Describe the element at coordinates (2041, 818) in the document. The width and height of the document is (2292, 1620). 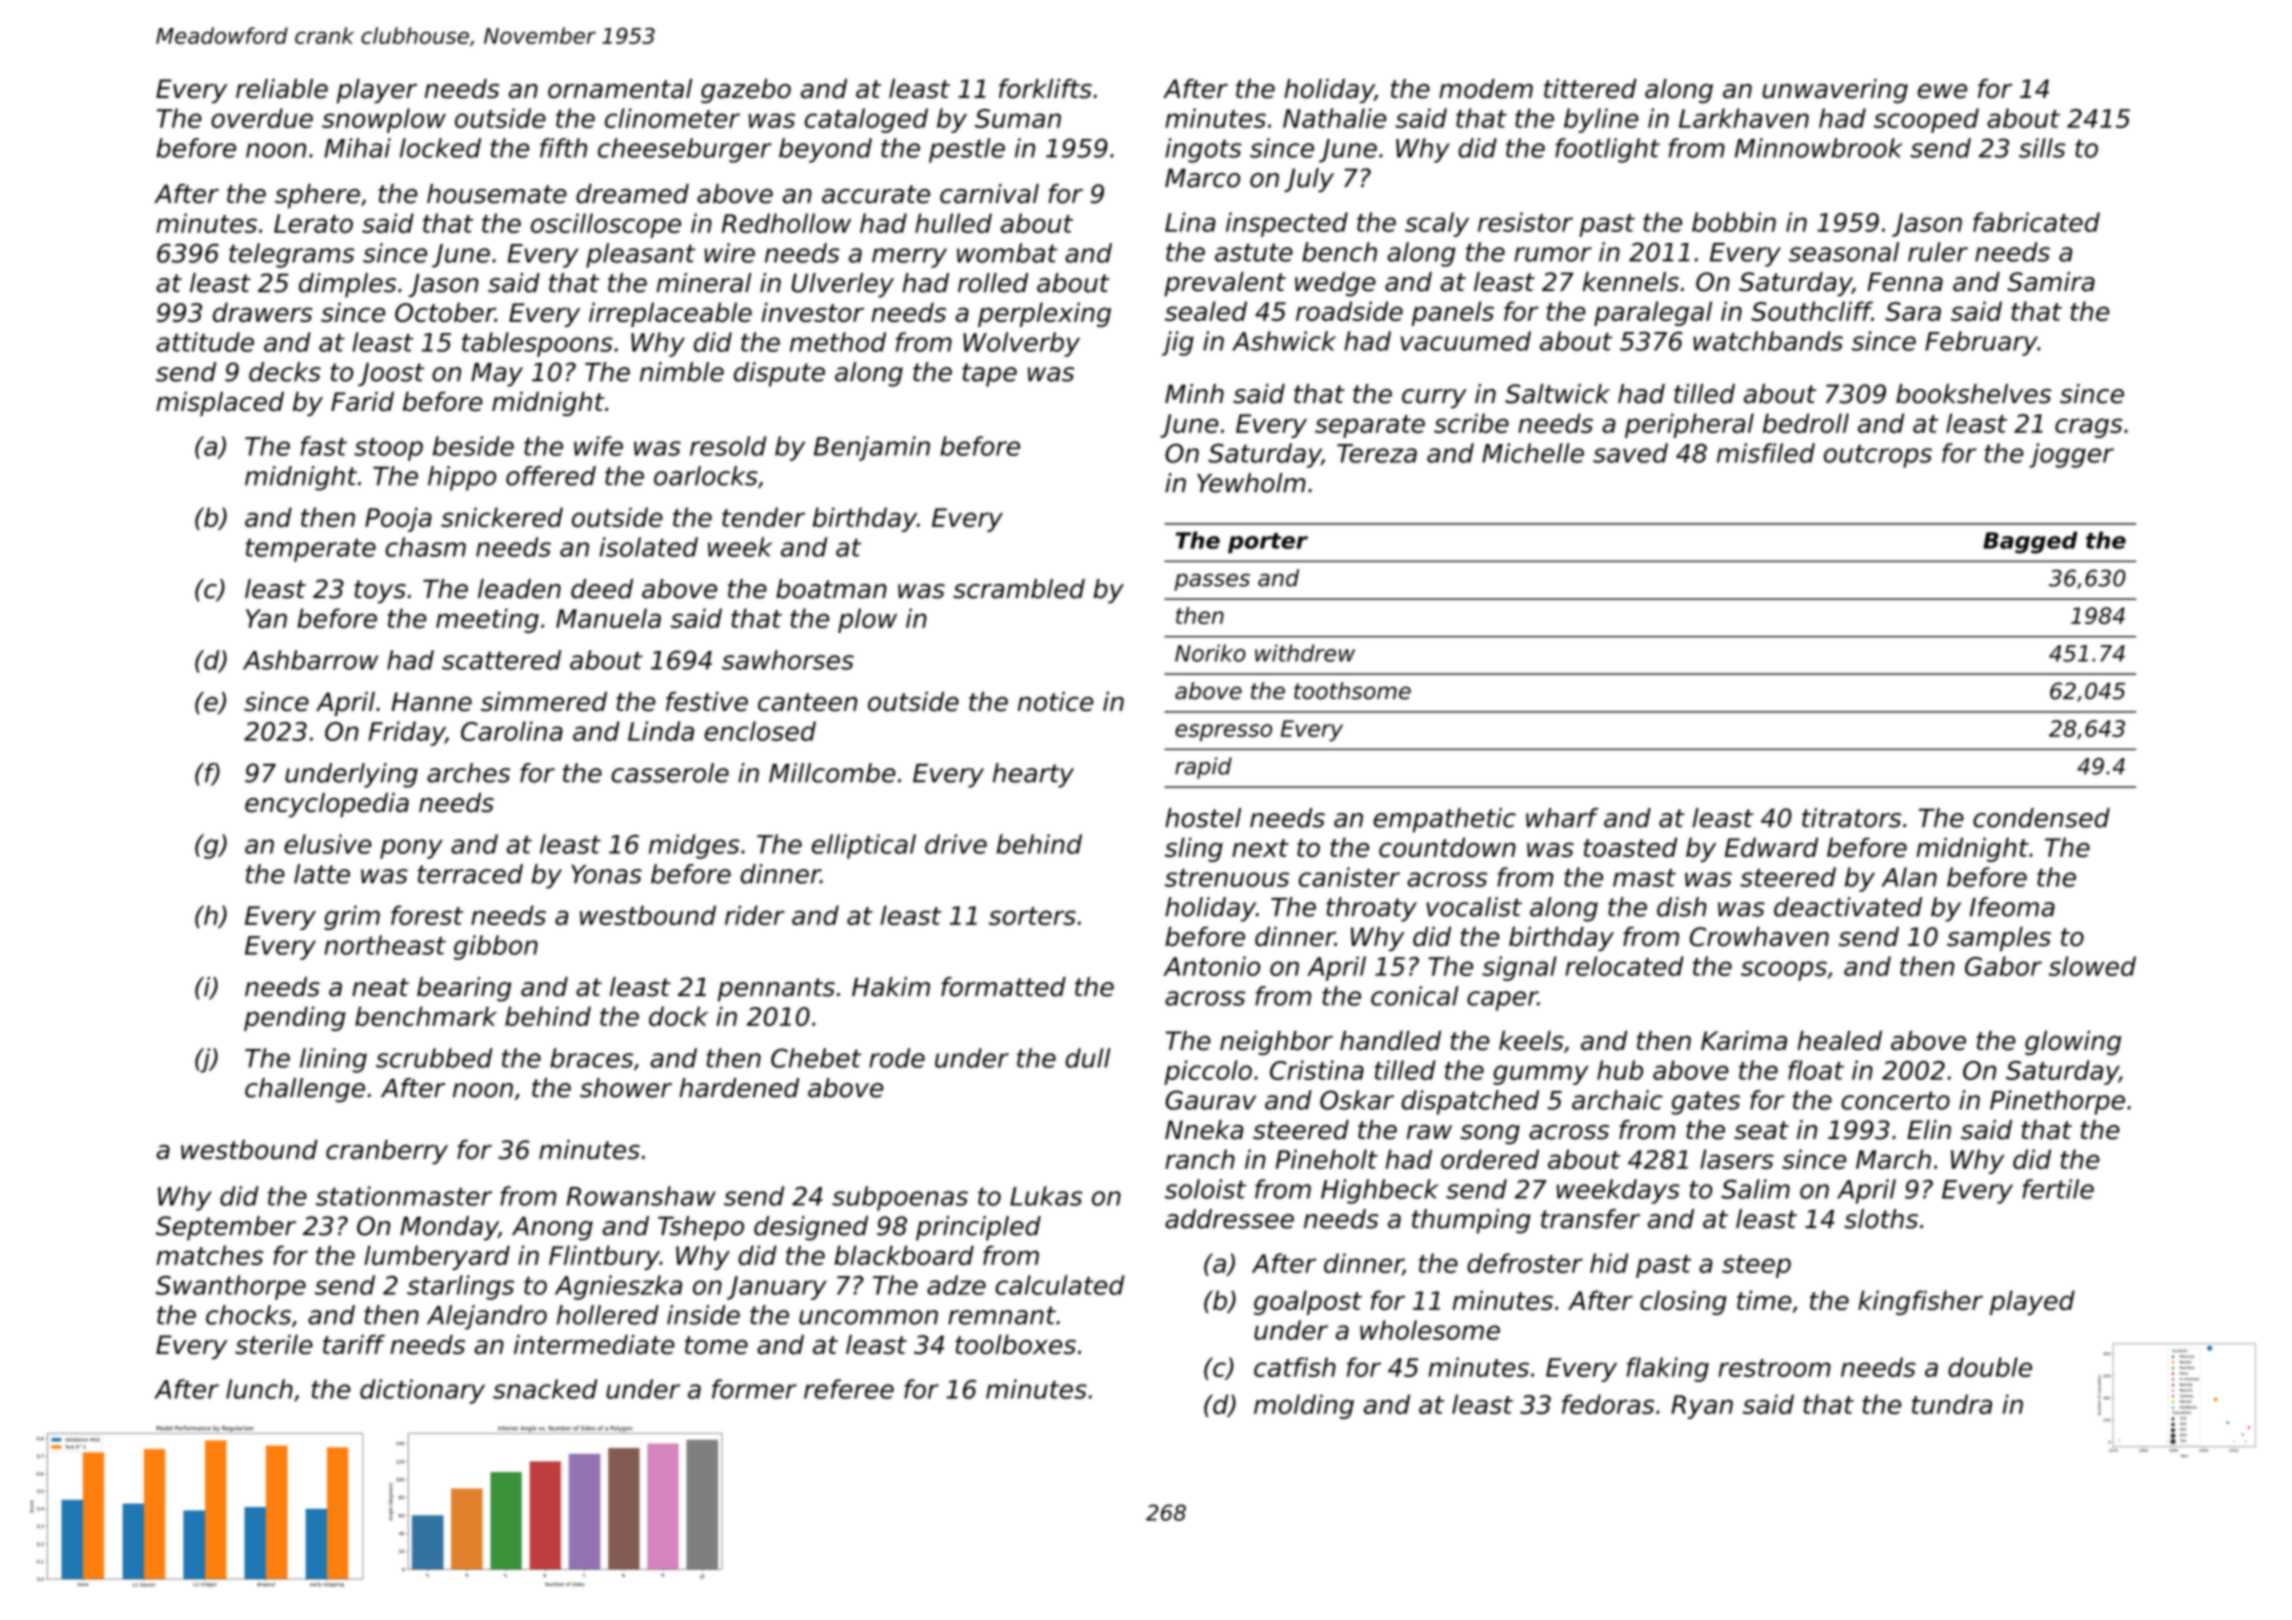
I see `condensed` at that location.
